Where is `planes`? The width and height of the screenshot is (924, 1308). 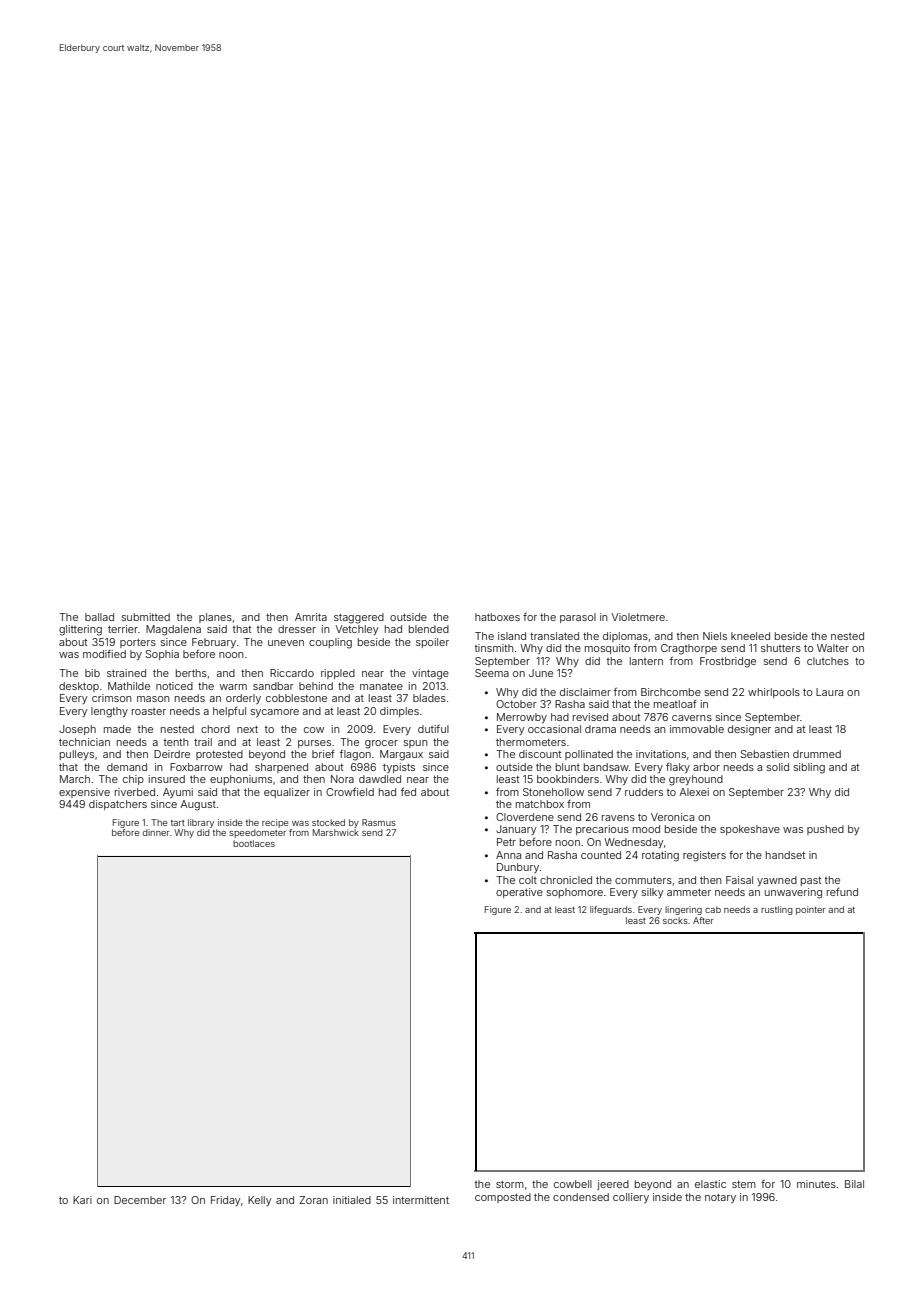 planes is located at coordinates (215, 618).
